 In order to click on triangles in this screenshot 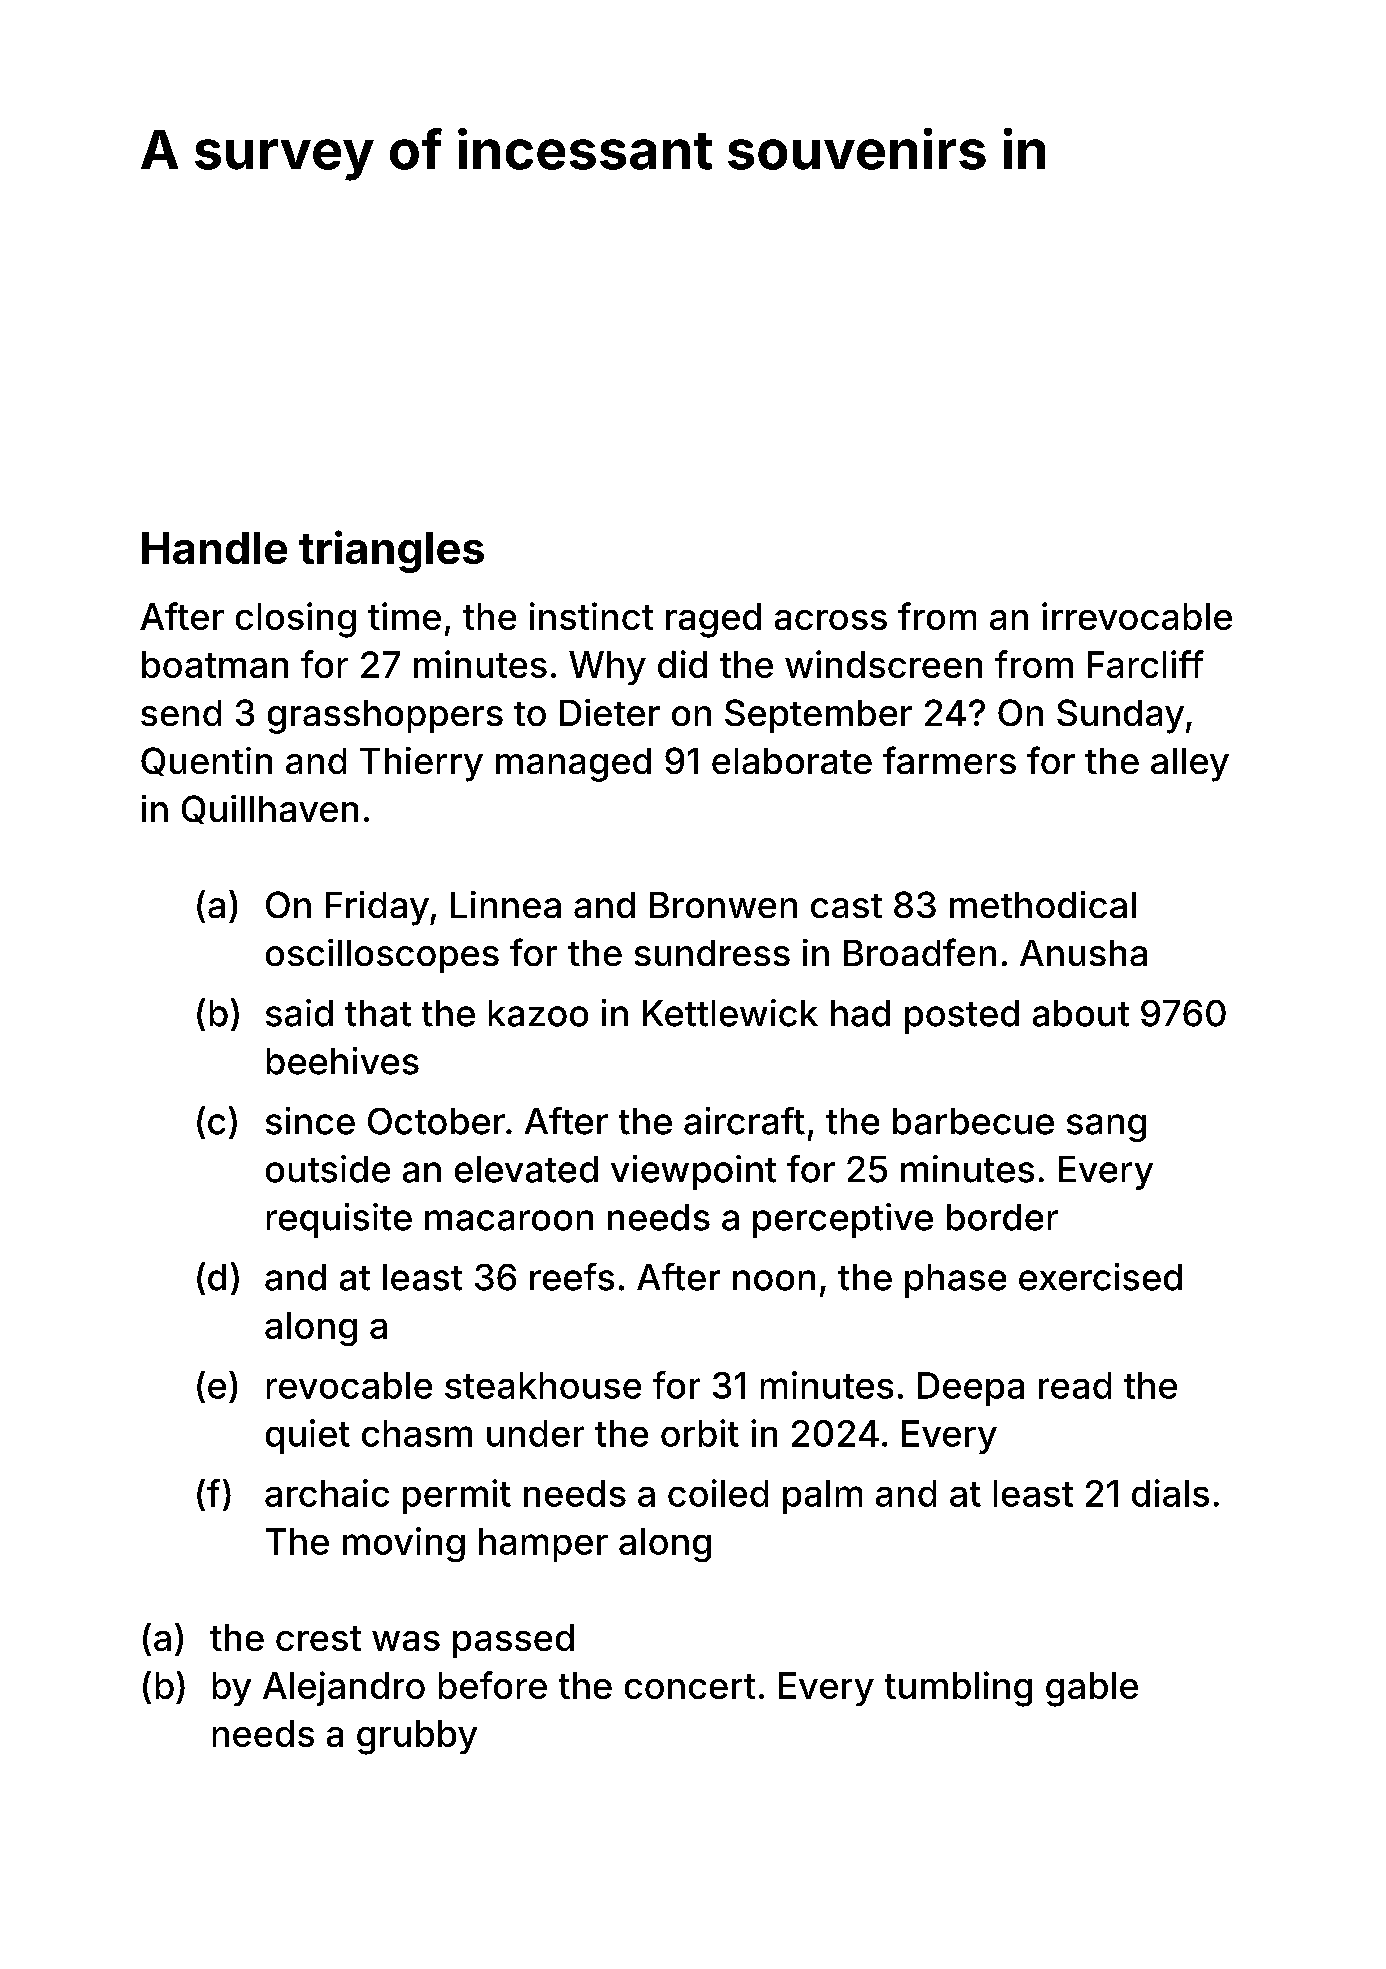, I will do `click(391, 551)`.
